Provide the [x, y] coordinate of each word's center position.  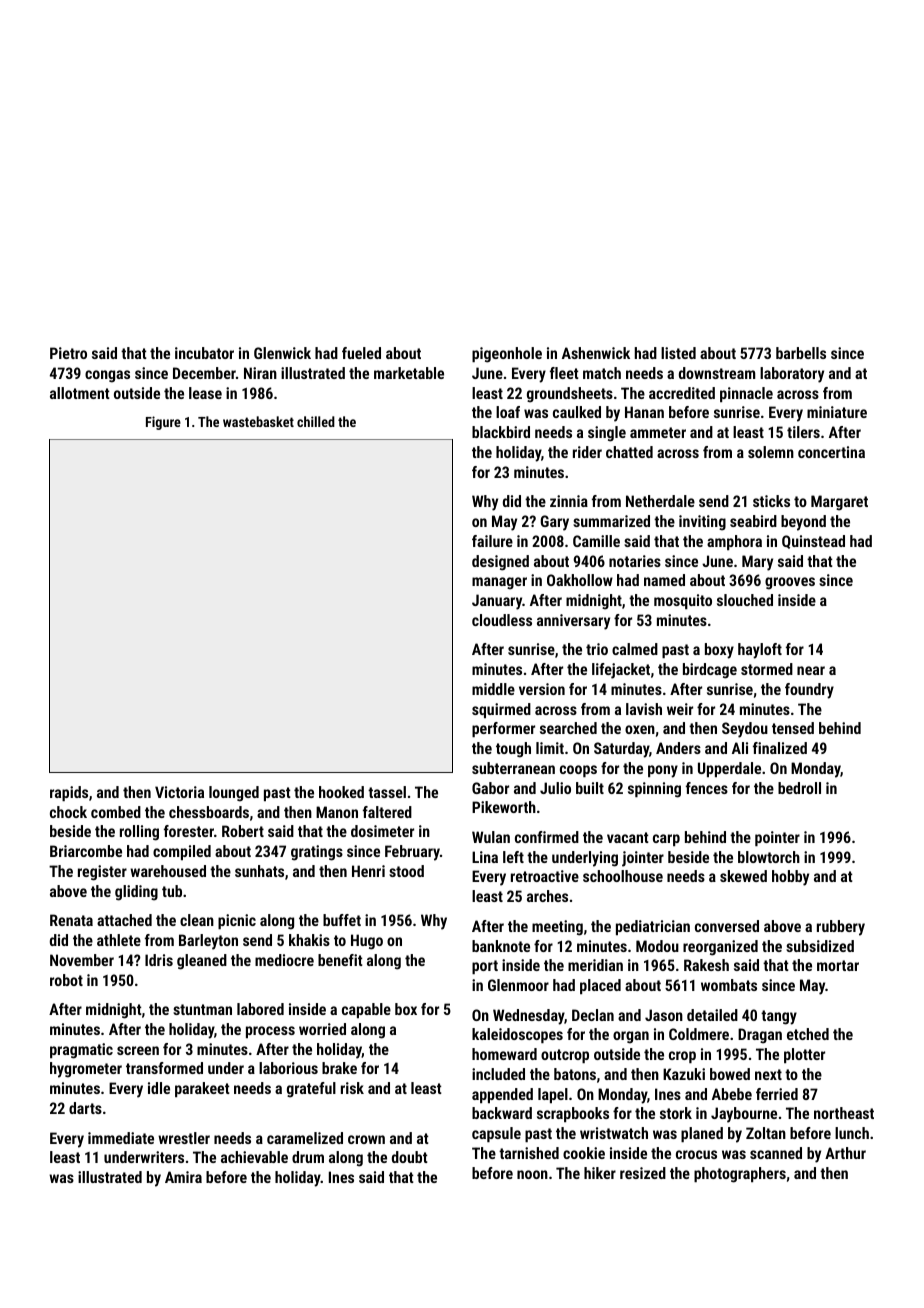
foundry [809, 691]
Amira [183, 1177]
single [607, 434]
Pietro [68, 353]
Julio [555, 788]
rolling [139, 833]
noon [532, 1174]
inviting [702, 523]
